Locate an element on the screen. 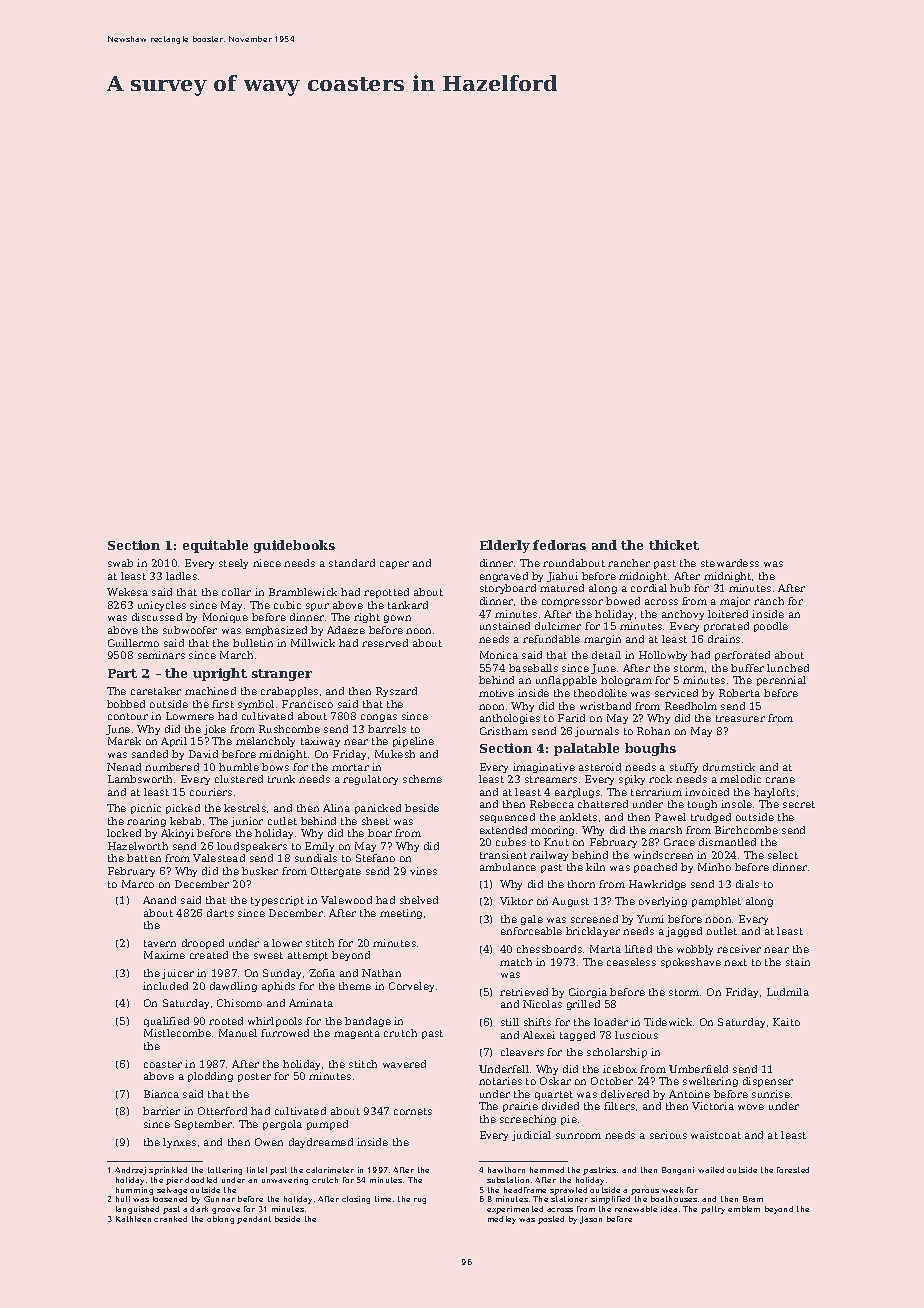 Image resolution: width=924 pixels, height=1308 pixels. substation is located at coordinates (508, 1180).
